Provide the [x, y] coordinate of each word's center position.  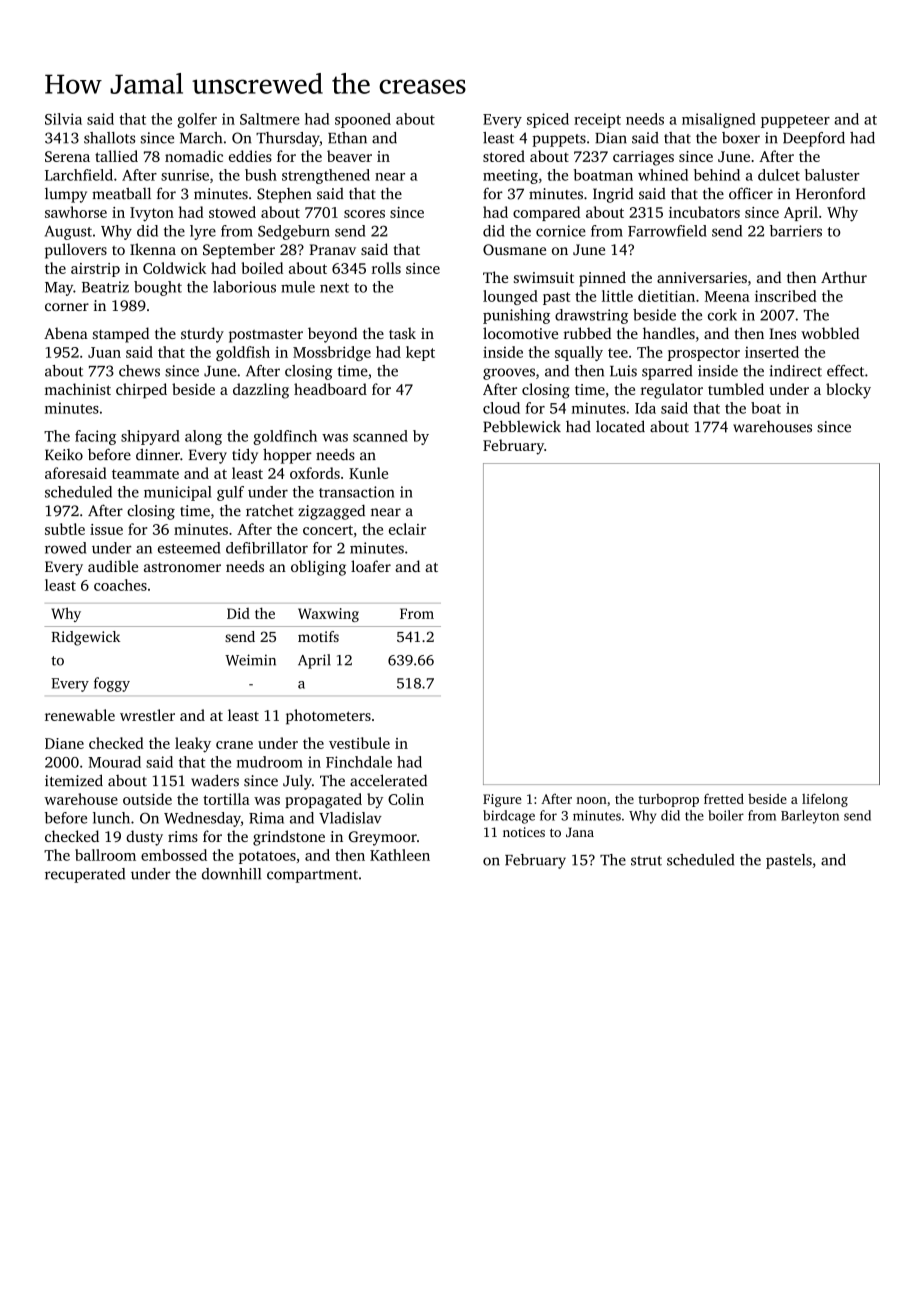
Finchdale [359, 762]
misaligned [719, 120]
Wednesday [202, 819]
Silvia [63, 119]
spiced [548, 120]
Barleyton [810, 817]
